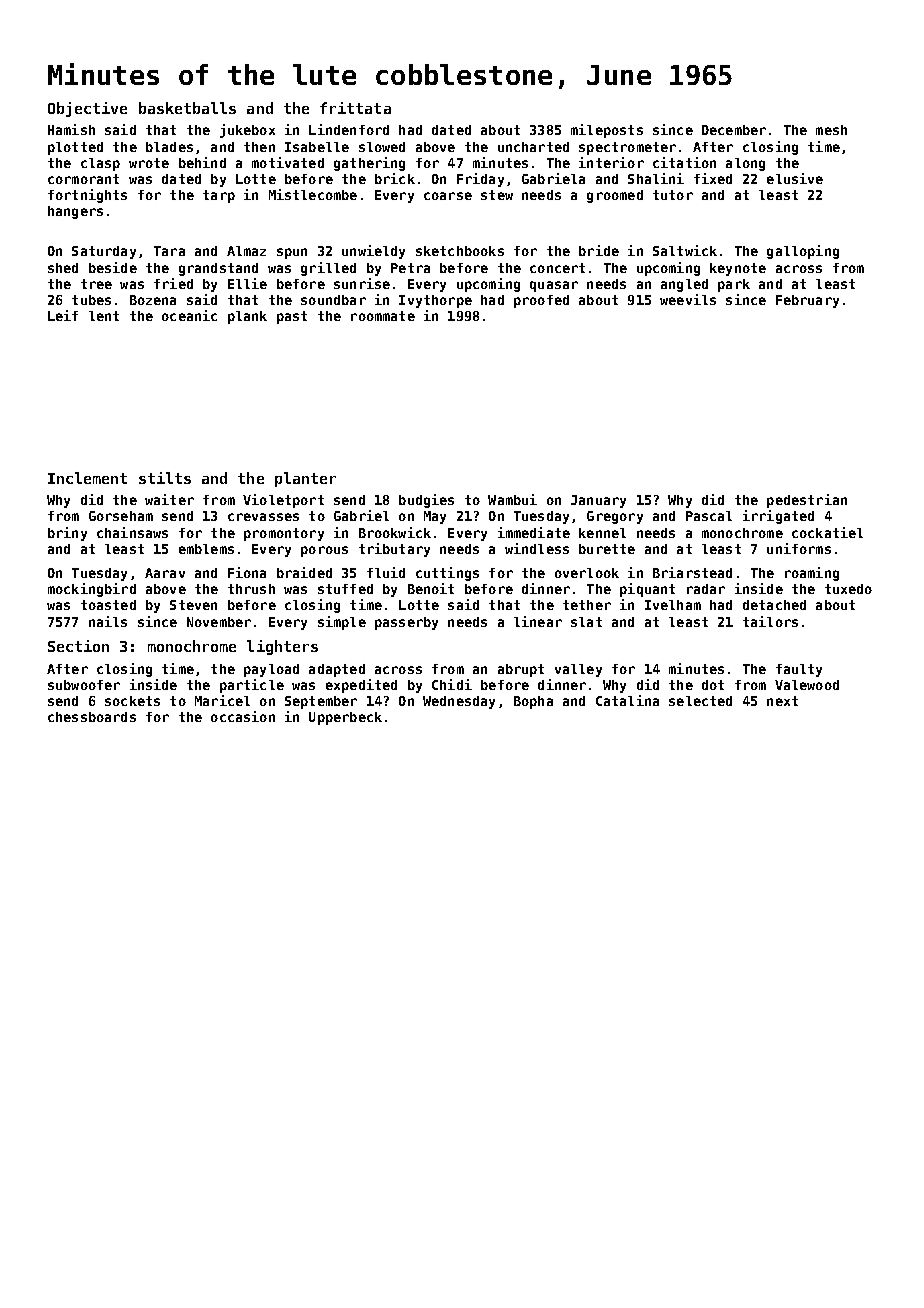 Image resolution: width=924 pixels, height=1308 pixels. What do you see at coordinates (782, 701) in the screenshot?
I see `next` at bounding box center [782, 701].
